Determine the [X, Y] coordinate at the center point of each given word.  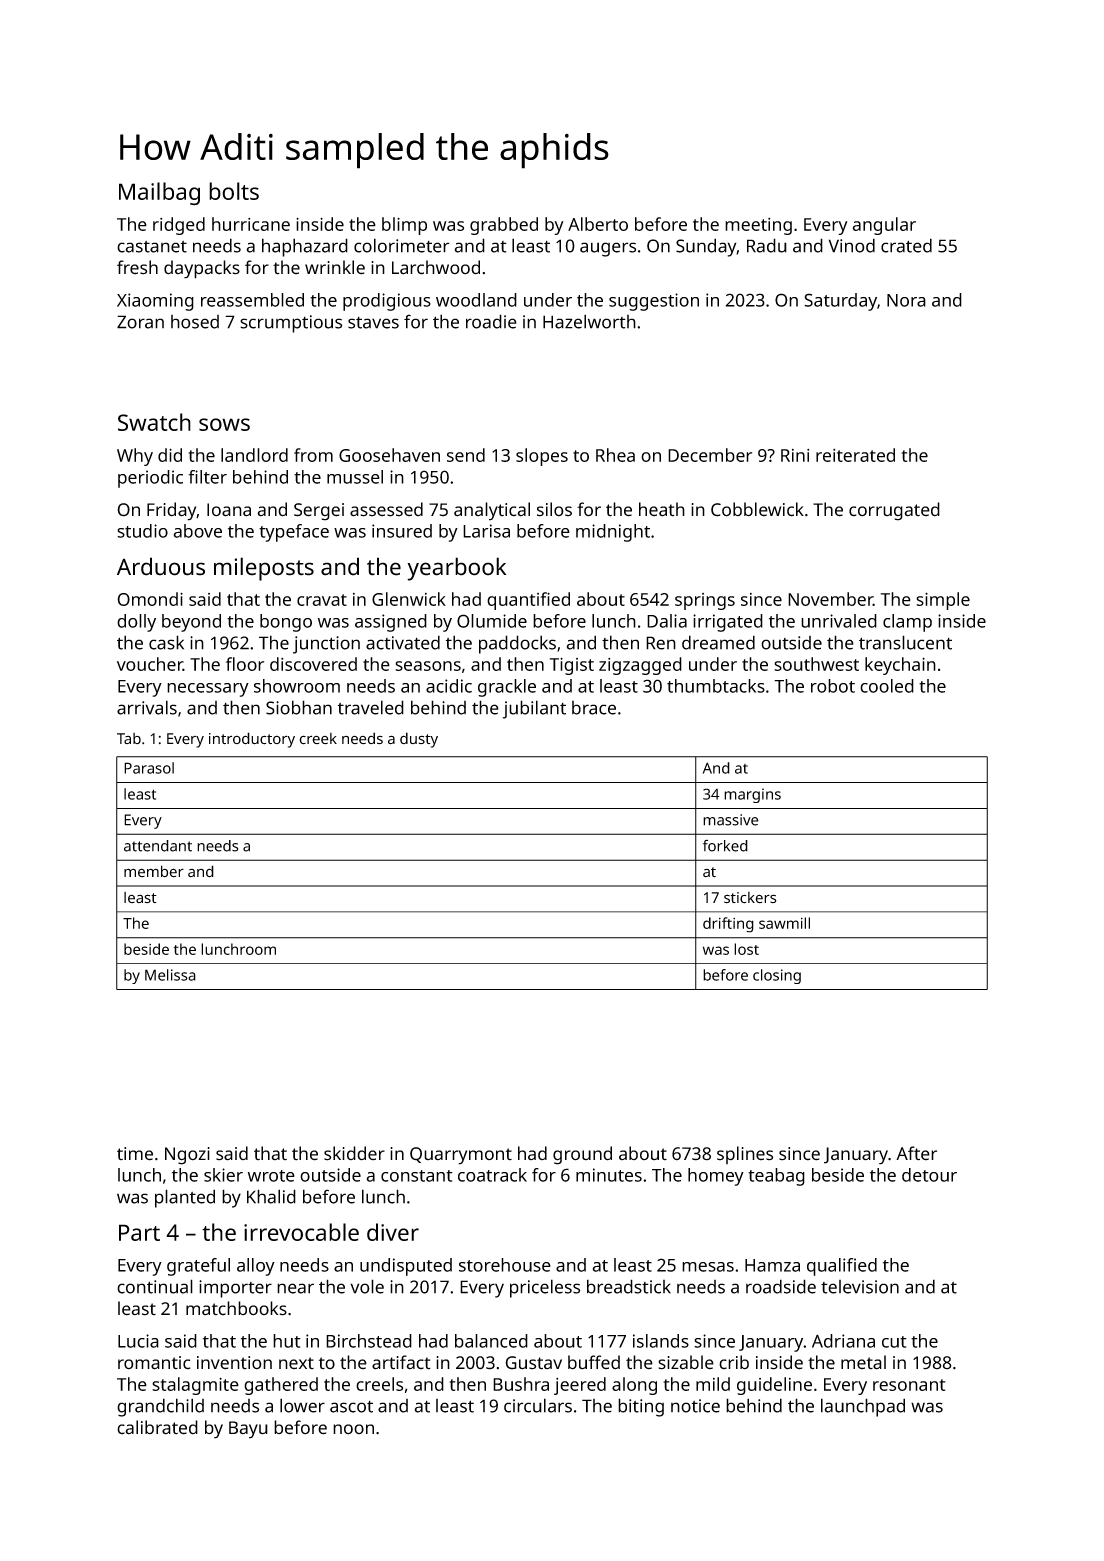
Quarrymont [461, 1156]
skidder [354, 1153]
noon [353, 1429]
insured [402, 531]
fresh [137, 267]
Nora [906, 300]
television [860, 1287]
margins [752, 795]
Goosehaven [389, 455]
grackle [507, 688]
